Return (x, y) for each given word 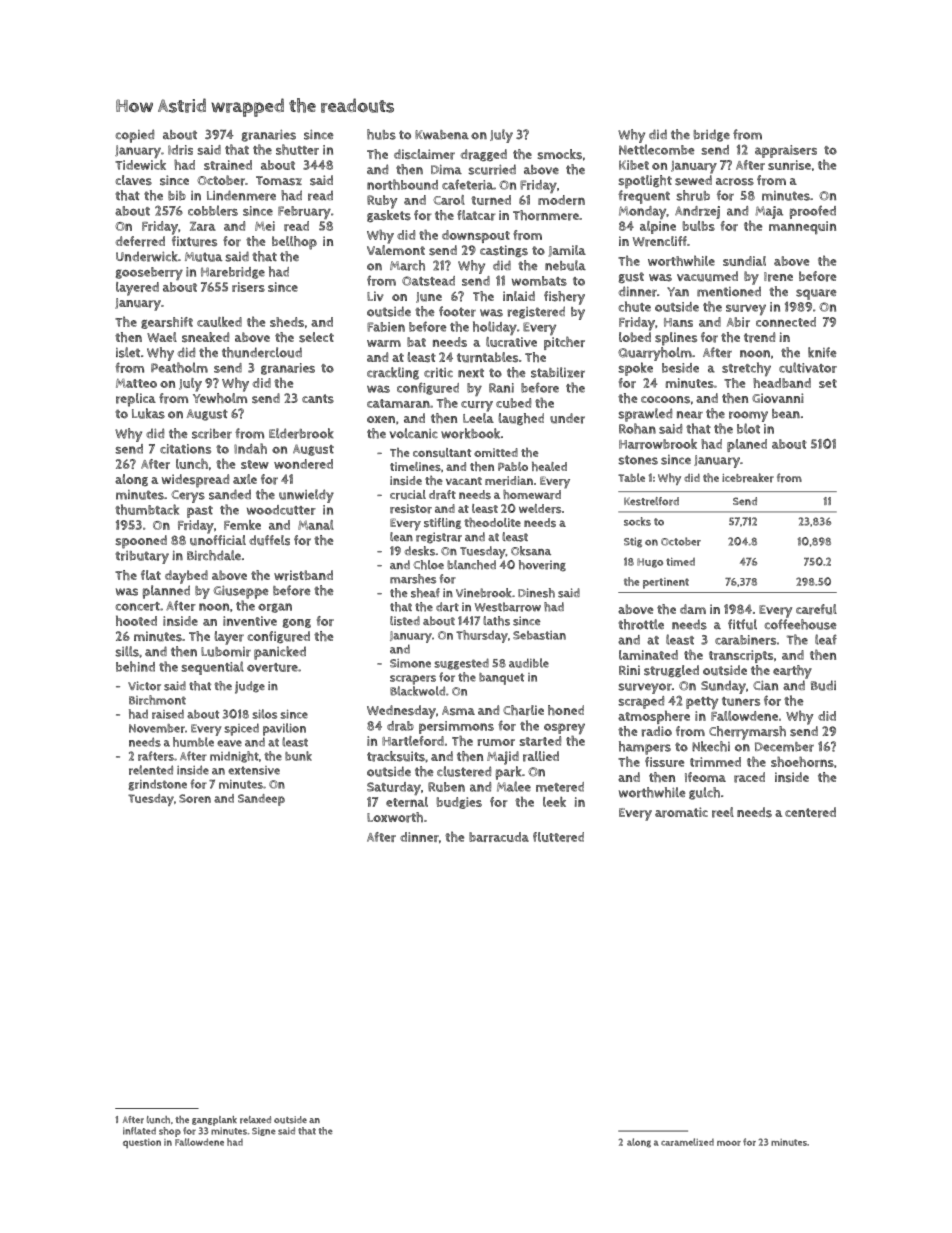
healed (549, 466)
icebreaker (748, 478)
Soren (195, 798)
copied (134, 136)
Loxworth (395, 817)
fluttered (558, 837)
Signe (264, 1131)
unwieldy (306, 496)
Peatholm (179, 367)
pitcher (564, 343)
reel (723, 812)
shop (170, 1132)
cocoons (665, 400)
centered (810, 812)
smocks (560, 154)
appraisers (786, 151)
